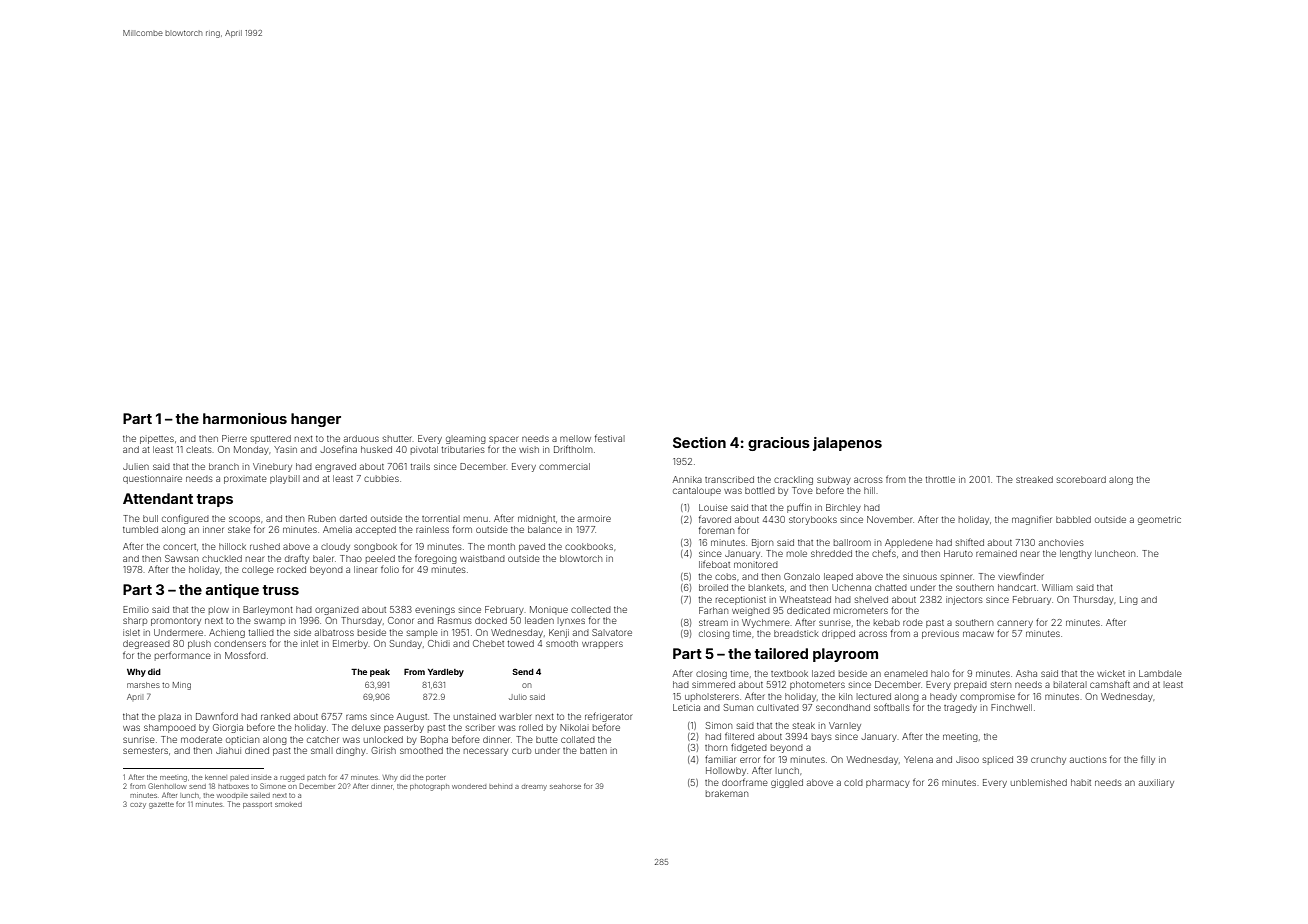 This screenshot has height=924, width=1308. I want to click on songbook, so click(375, 547).
